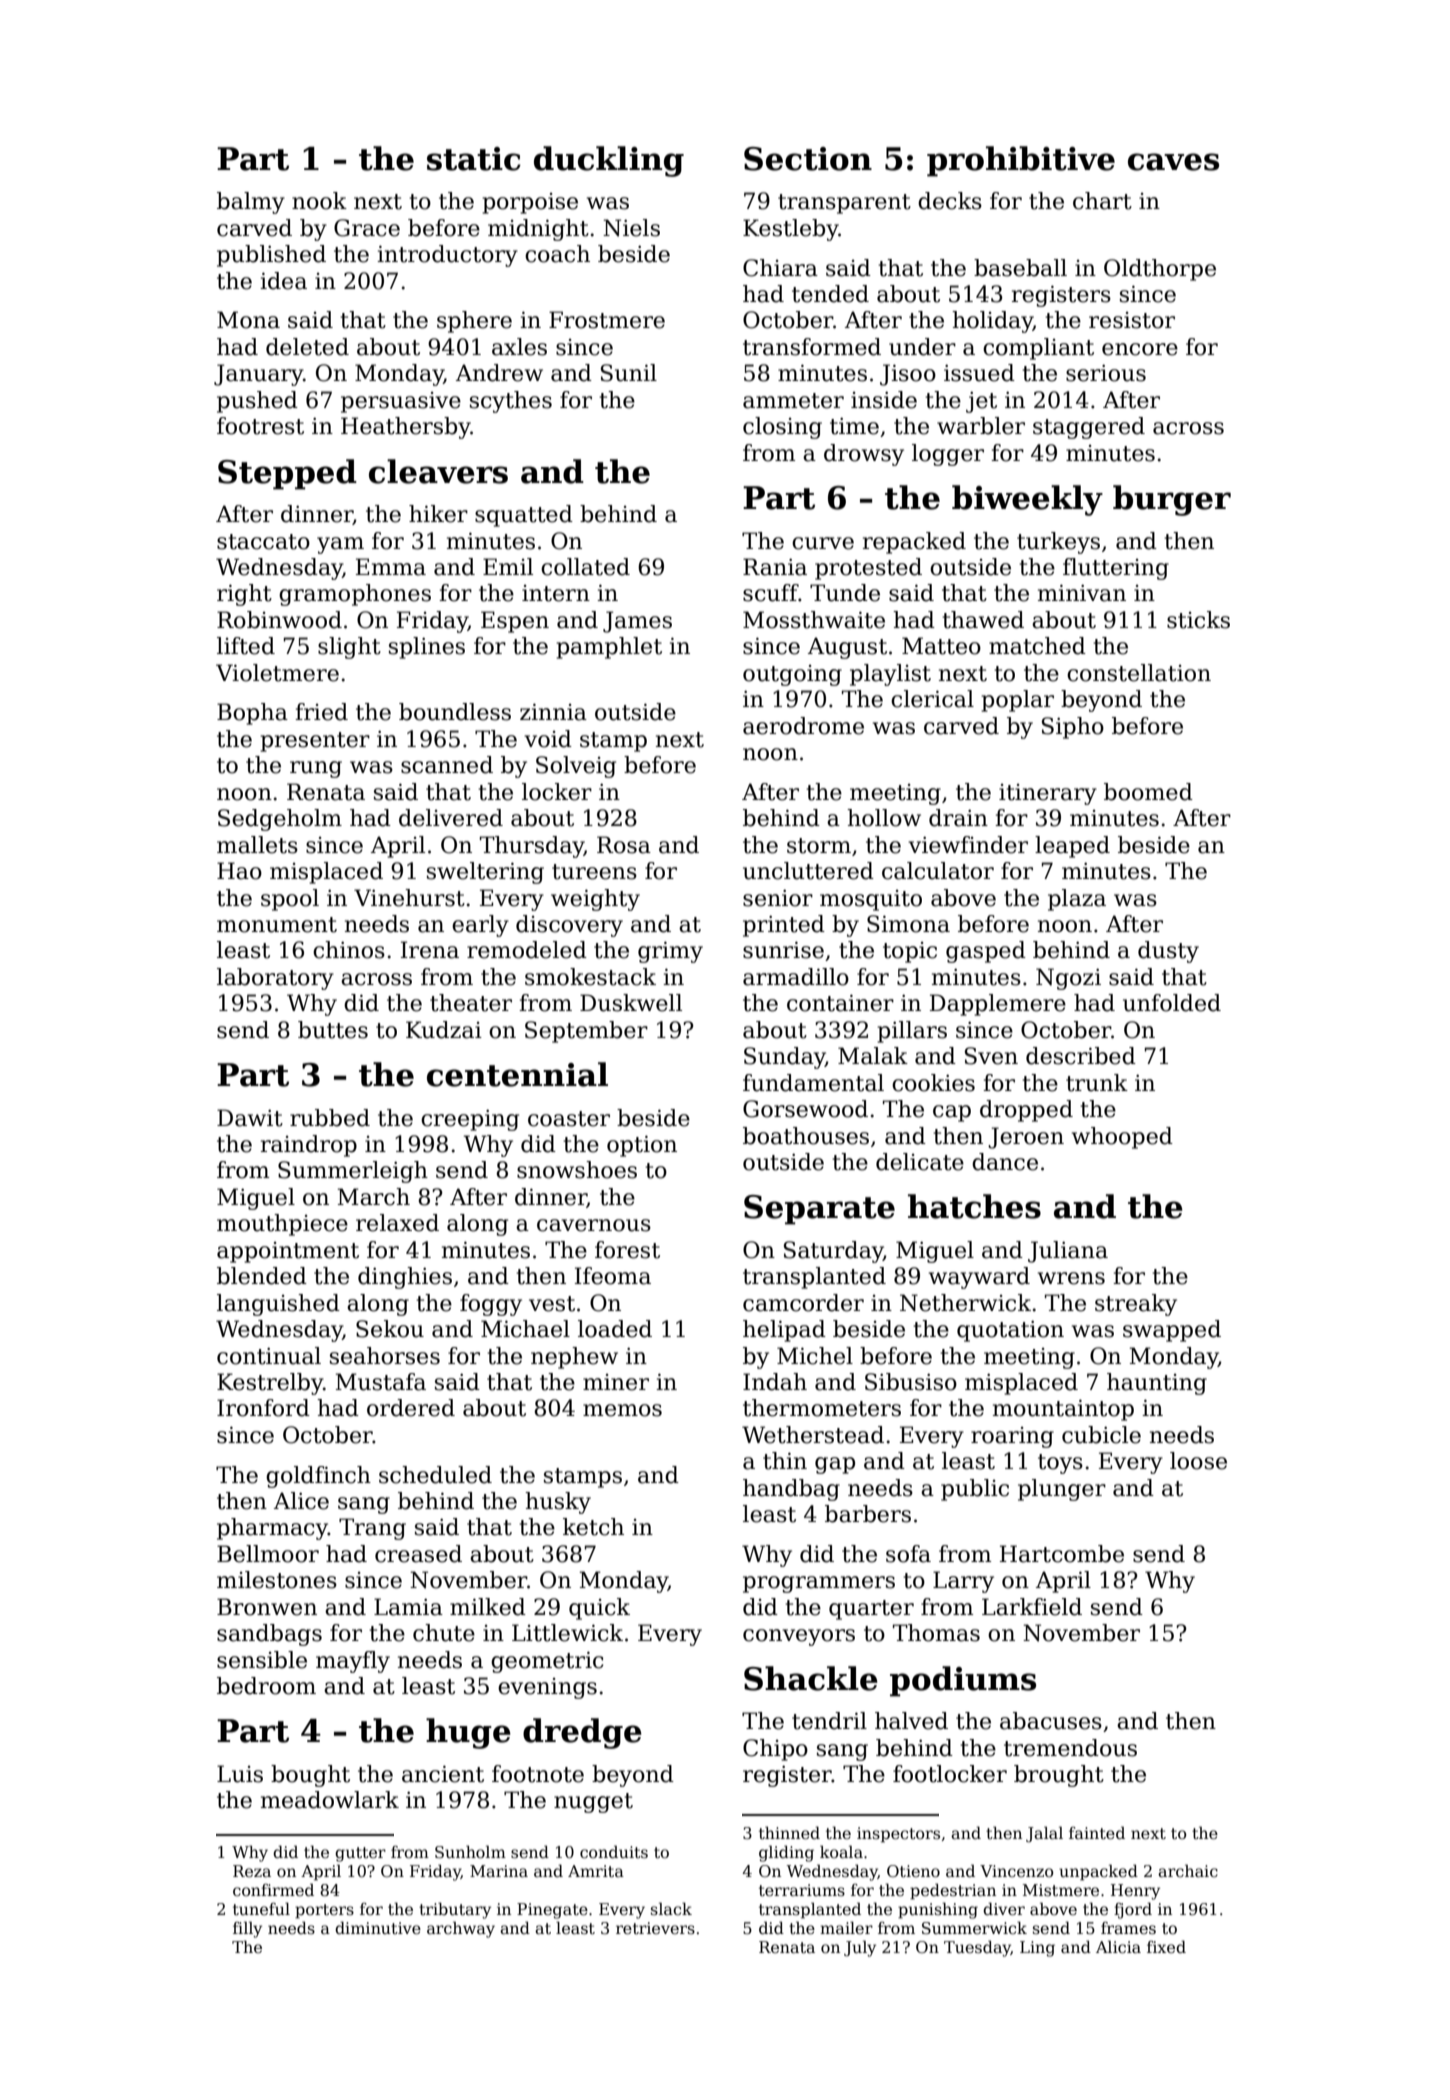 The height and width of the screenshot is (2100, 1450). I want to click on filly, so click(247, 1929).
